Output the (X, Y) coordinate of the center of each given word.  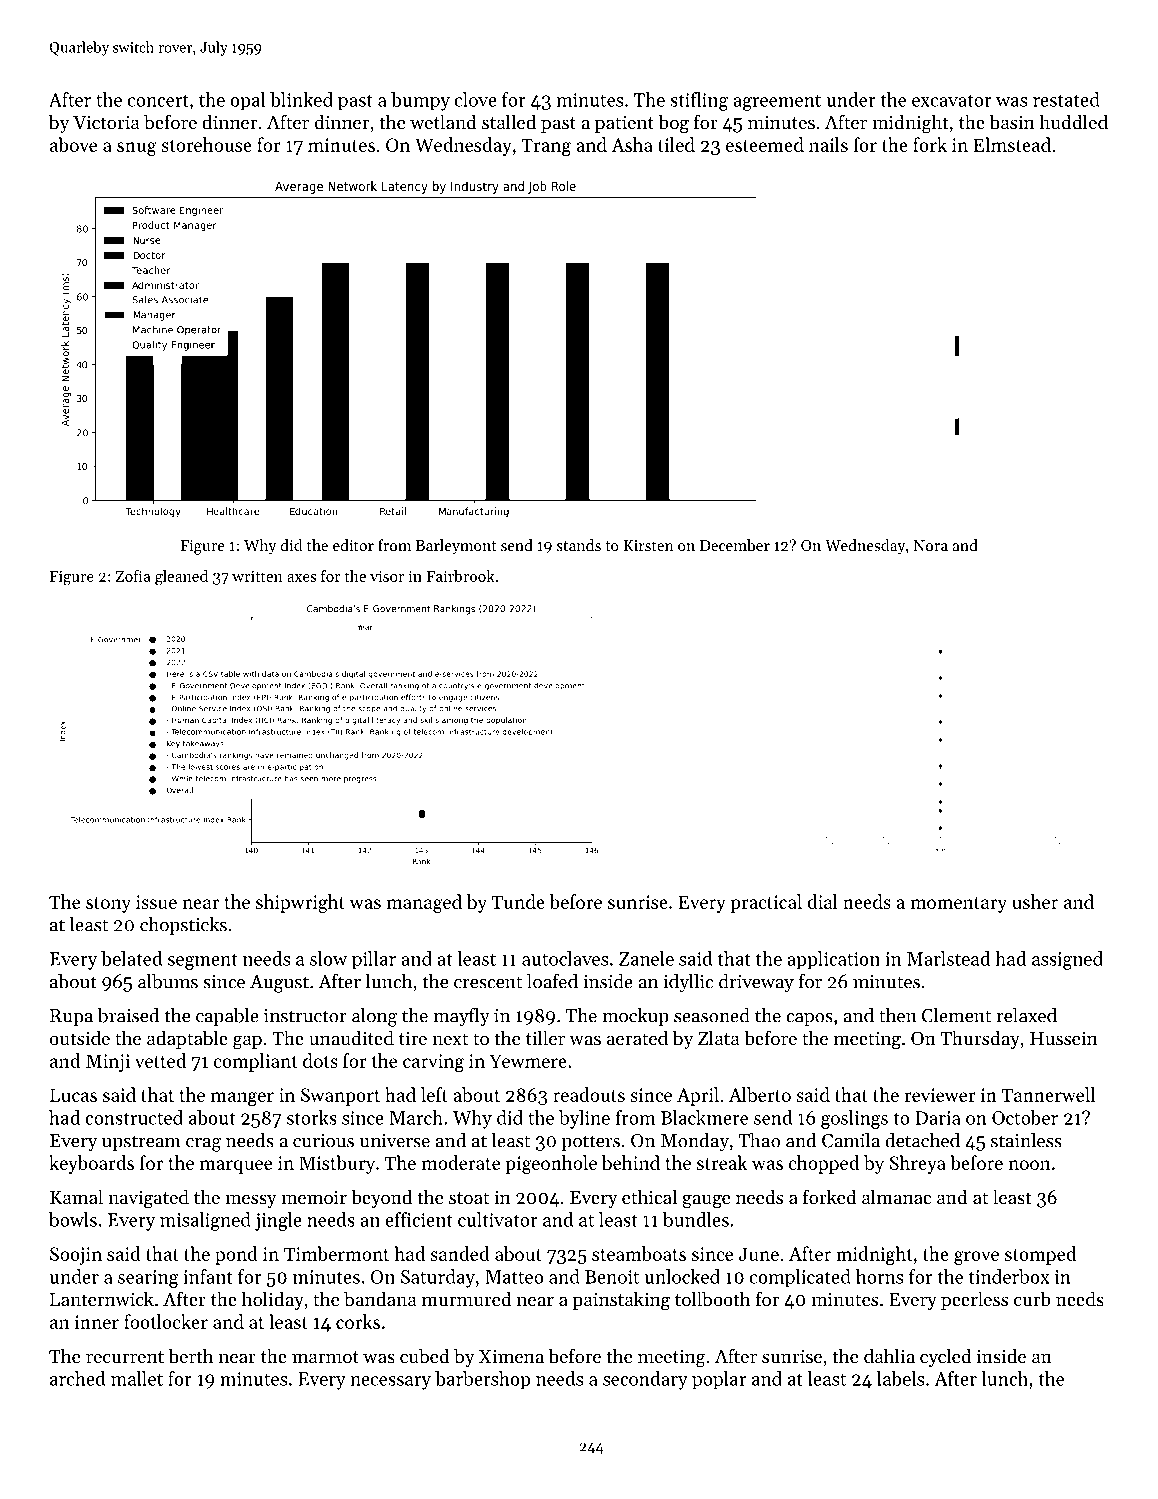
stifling (699, 101)
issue (156, 902)
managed (424, 903)
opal (248, 101)
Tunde (518, 901)
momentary (959, 905)
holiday (273, 1300)
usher (1035, 901)
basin (1012, 121)
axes (301, 578)
